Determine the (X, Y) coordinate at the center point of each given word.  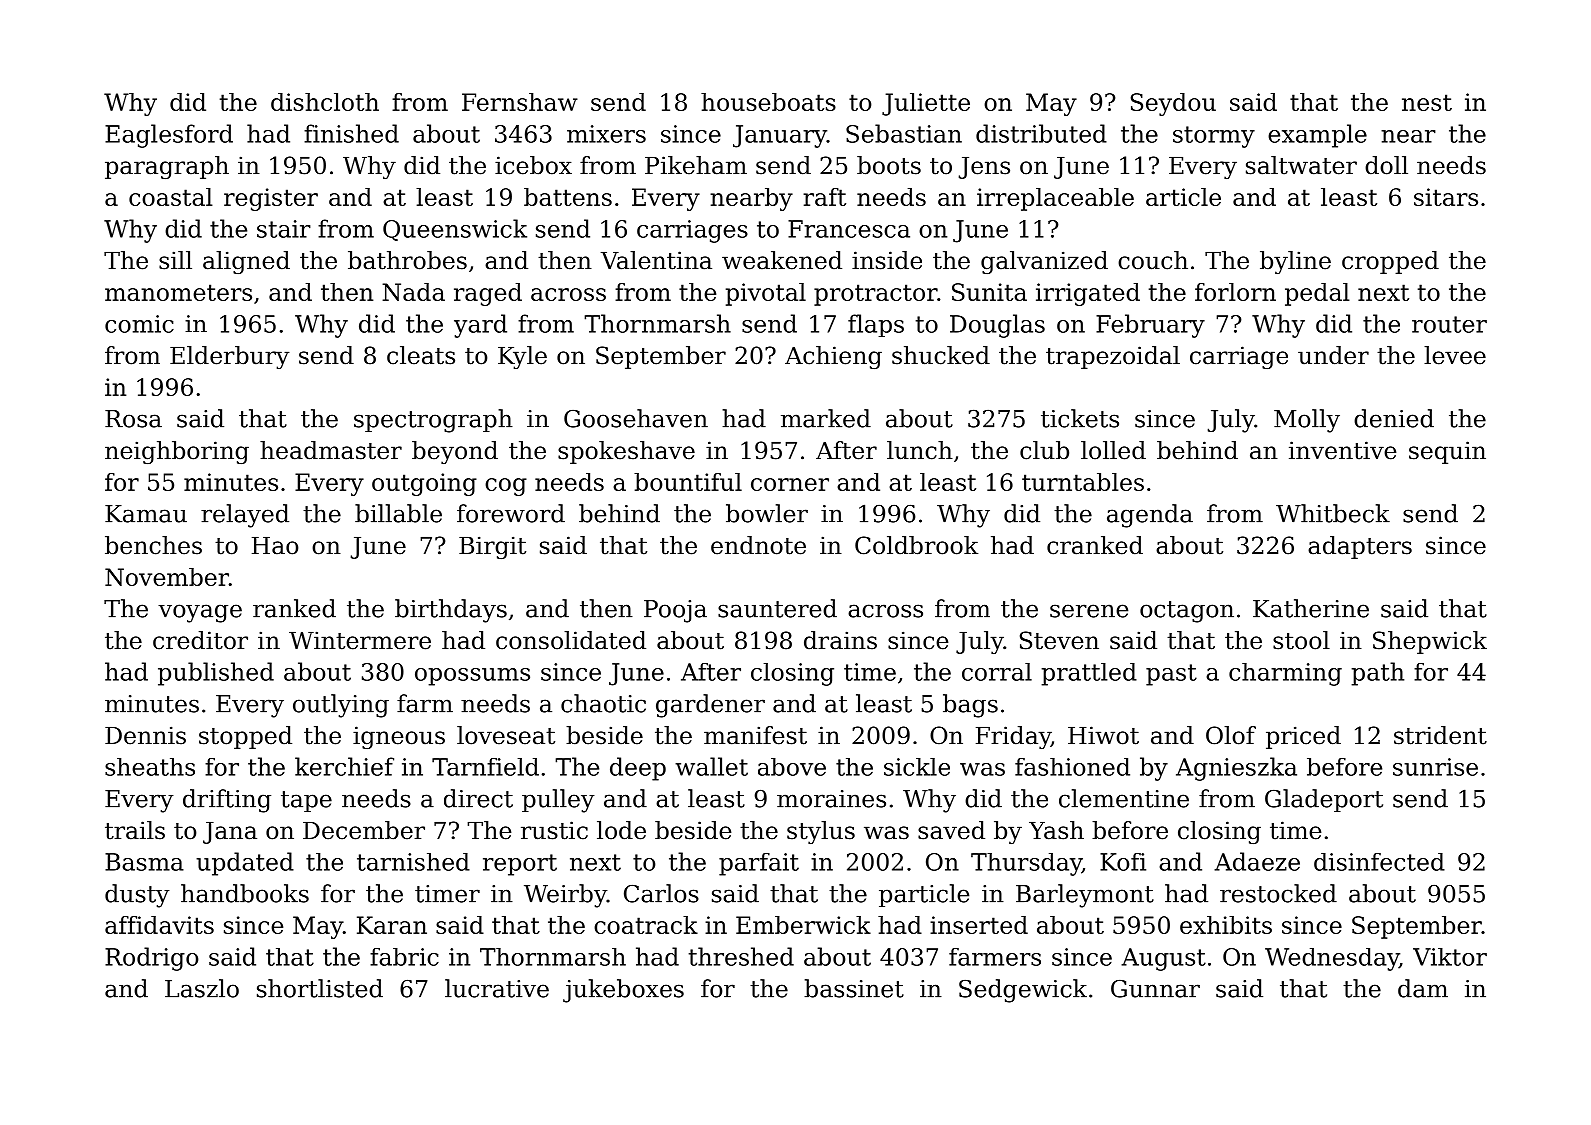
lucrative (497, 988)
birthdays (451, 611)
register (271, 199)
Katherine (1311, 608)
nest (1427, 102)
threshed (741, 956)
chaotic (603, 703)
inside (887, 260)
